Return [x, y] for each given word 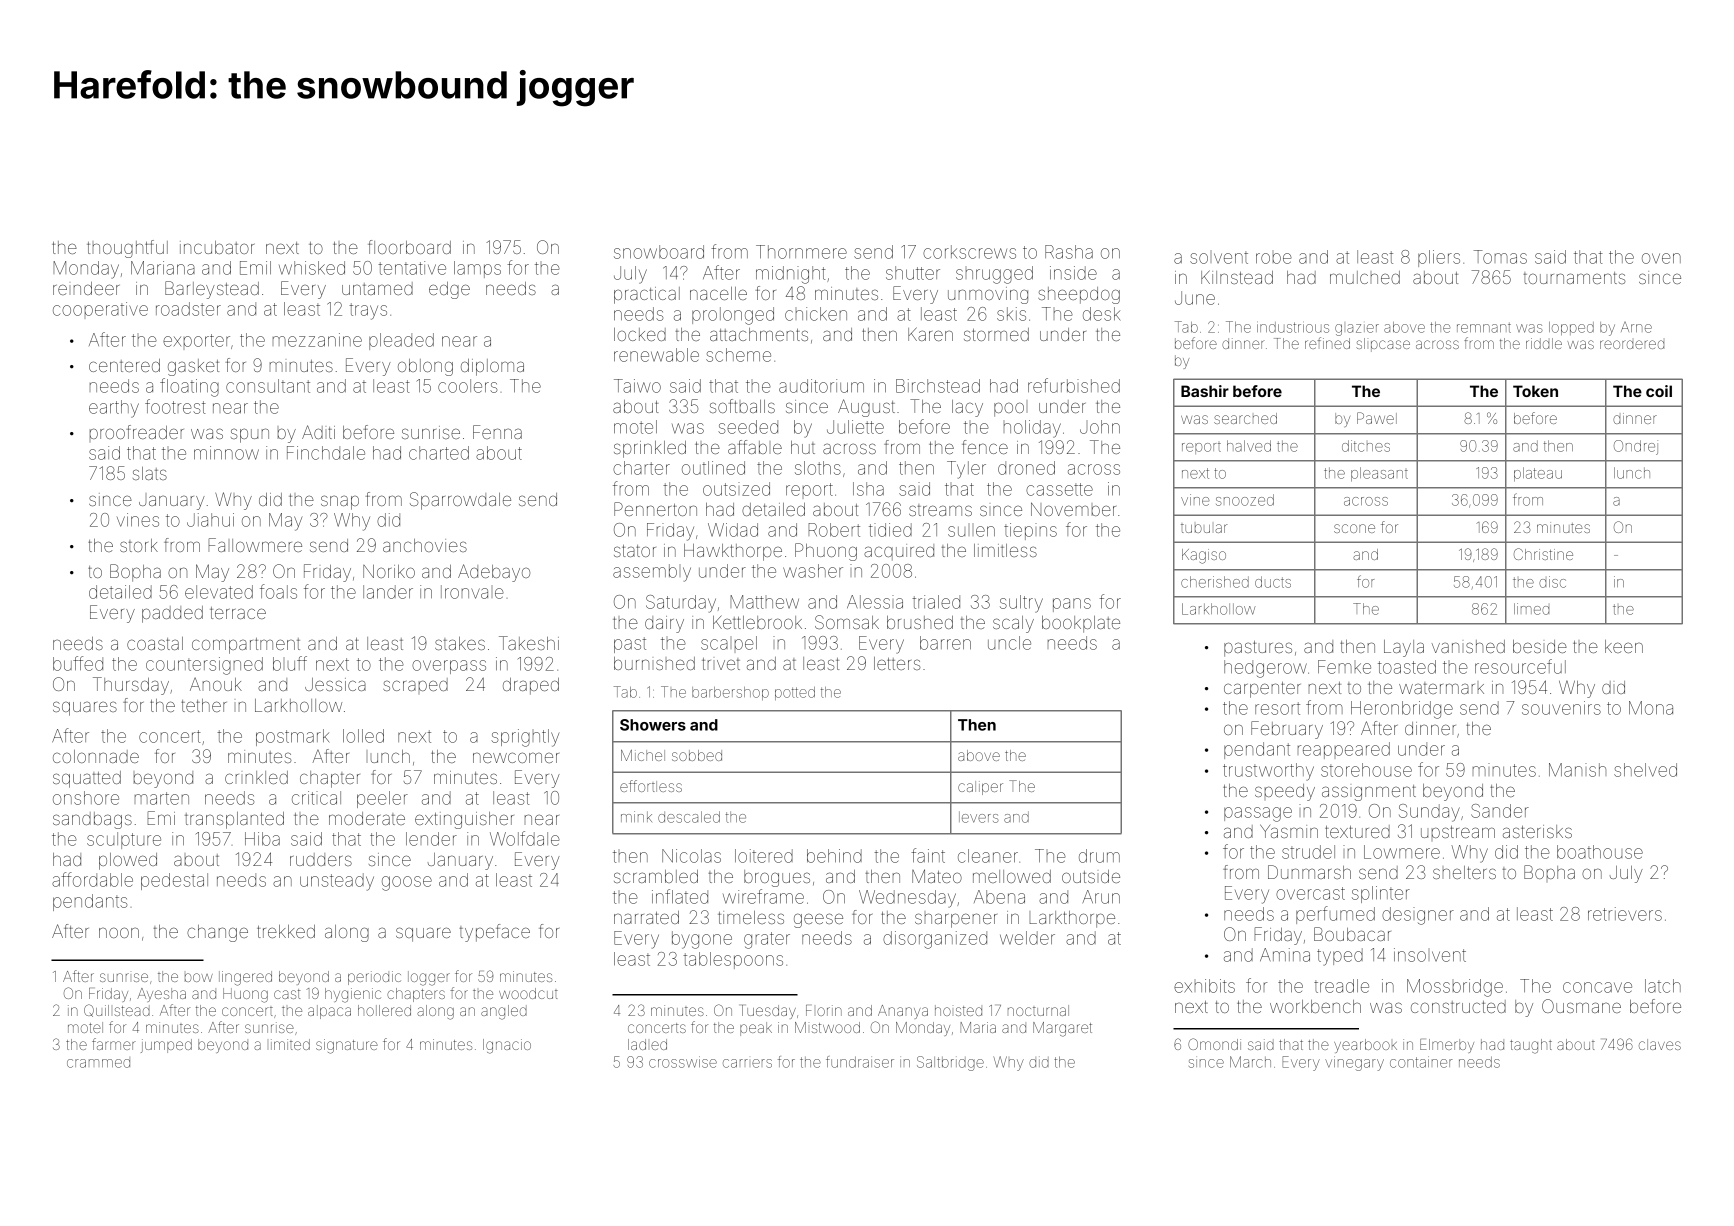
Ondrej [1636, 447]
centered [124, 365]
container [1421, 1062]
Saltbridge [950, 1063]
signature [347, 1046]
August [866, 408]
